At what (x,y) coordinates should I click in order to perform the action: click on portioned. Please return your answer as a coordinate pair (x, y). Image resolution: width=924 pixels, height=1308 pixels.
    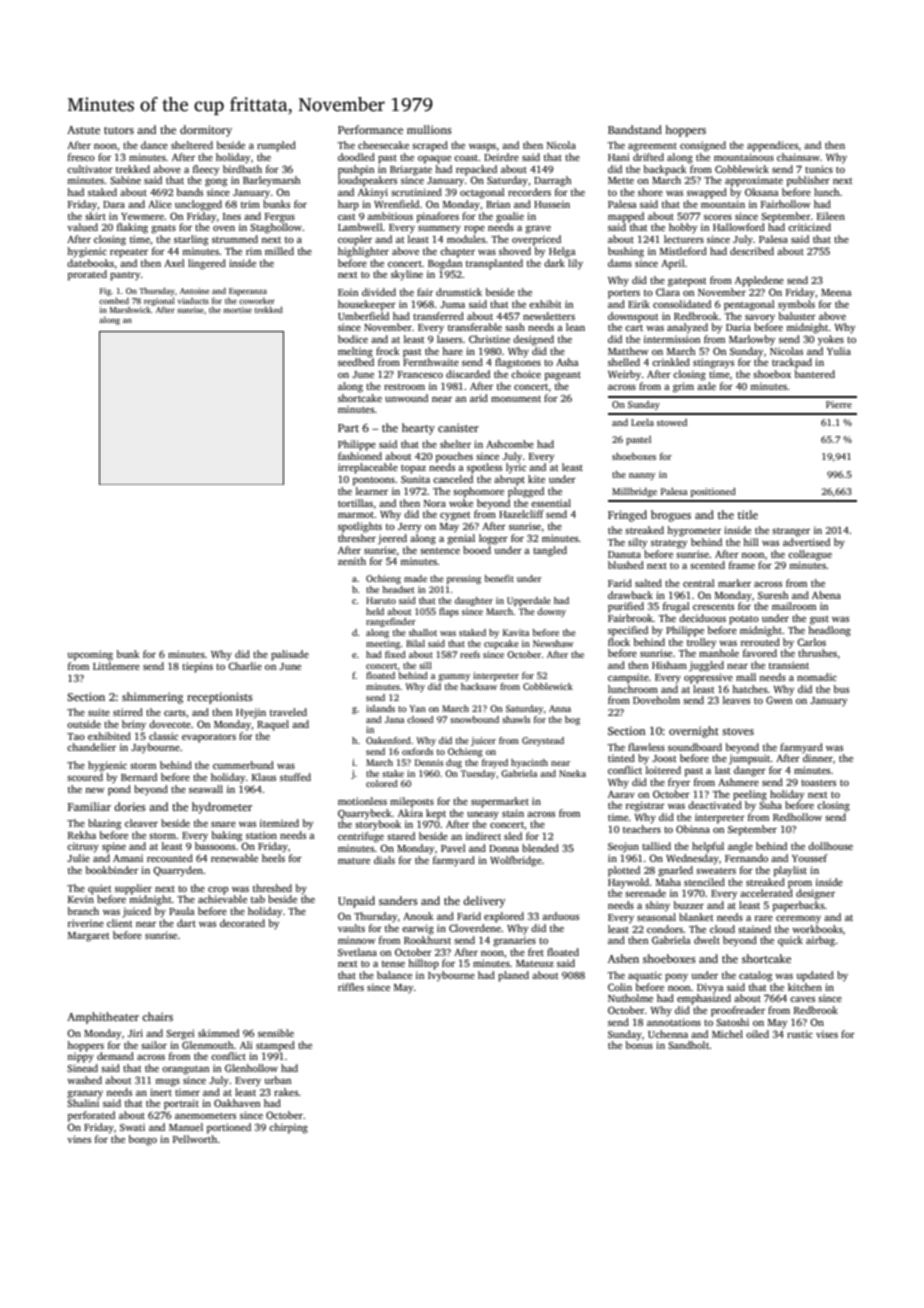
    Looking at the image, I should click on (229, 1128).
